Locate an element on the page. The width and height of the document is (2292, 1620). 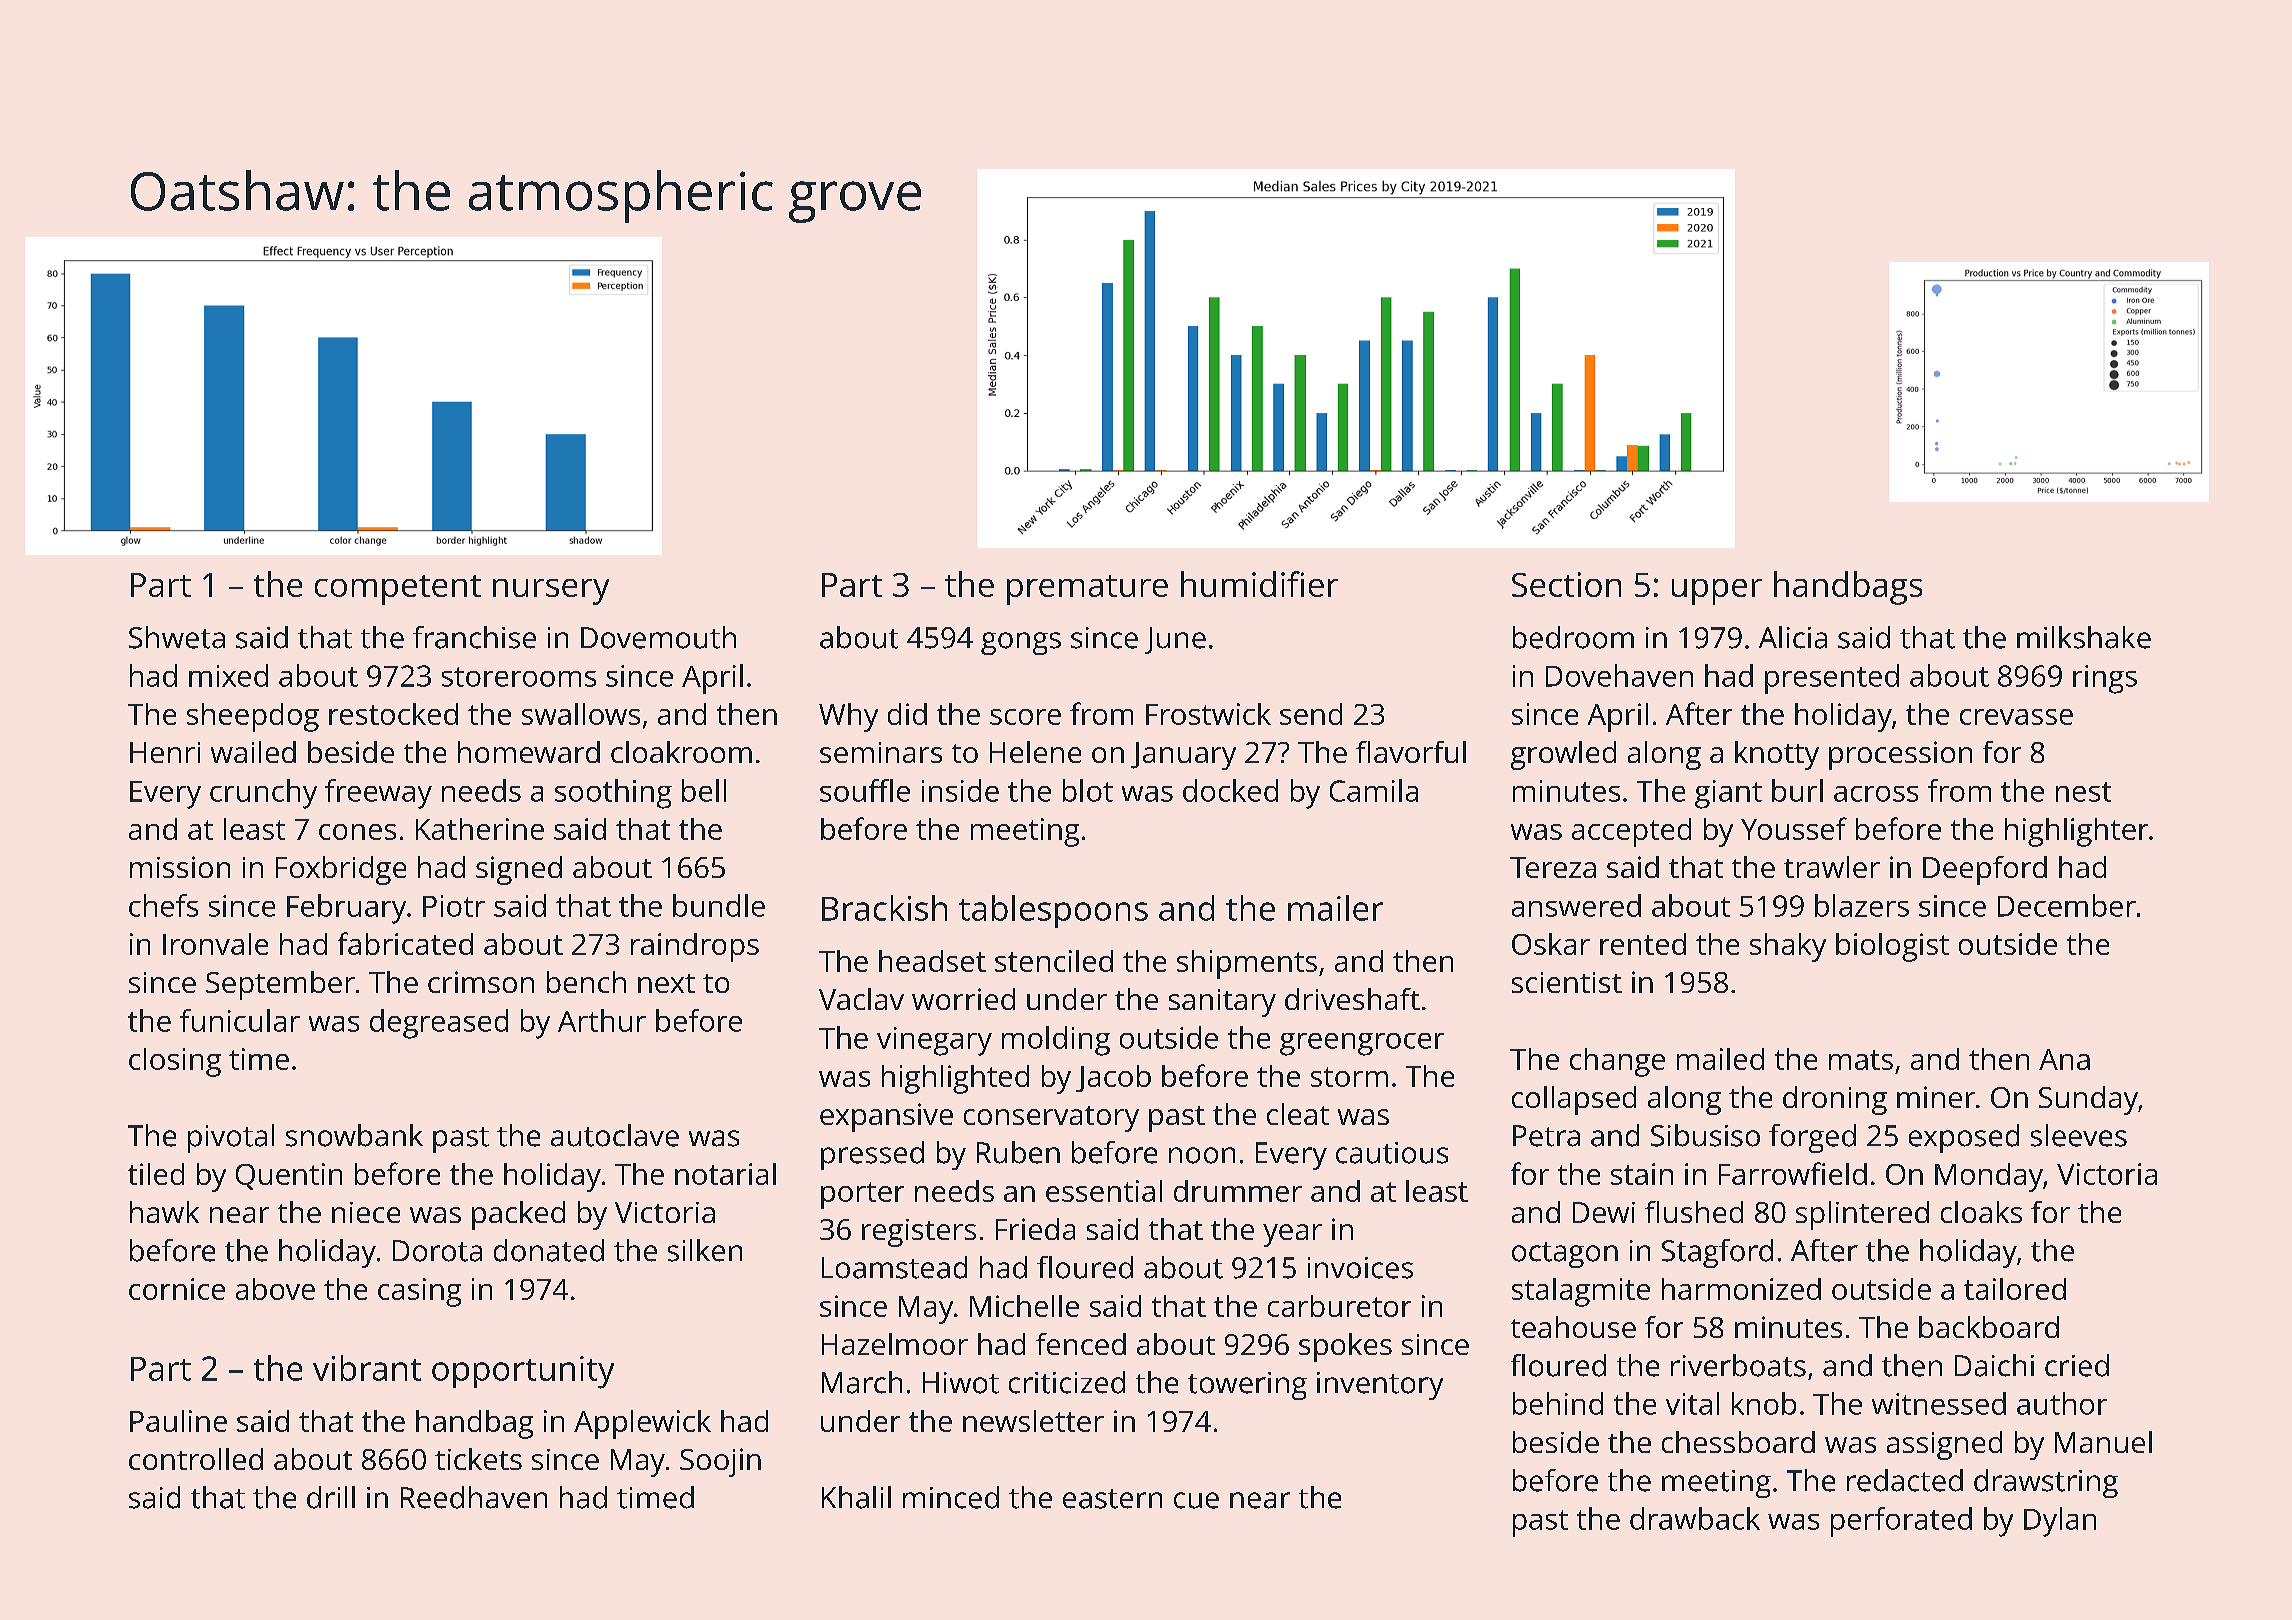
Shweta is located at coordinates (177, 637).
